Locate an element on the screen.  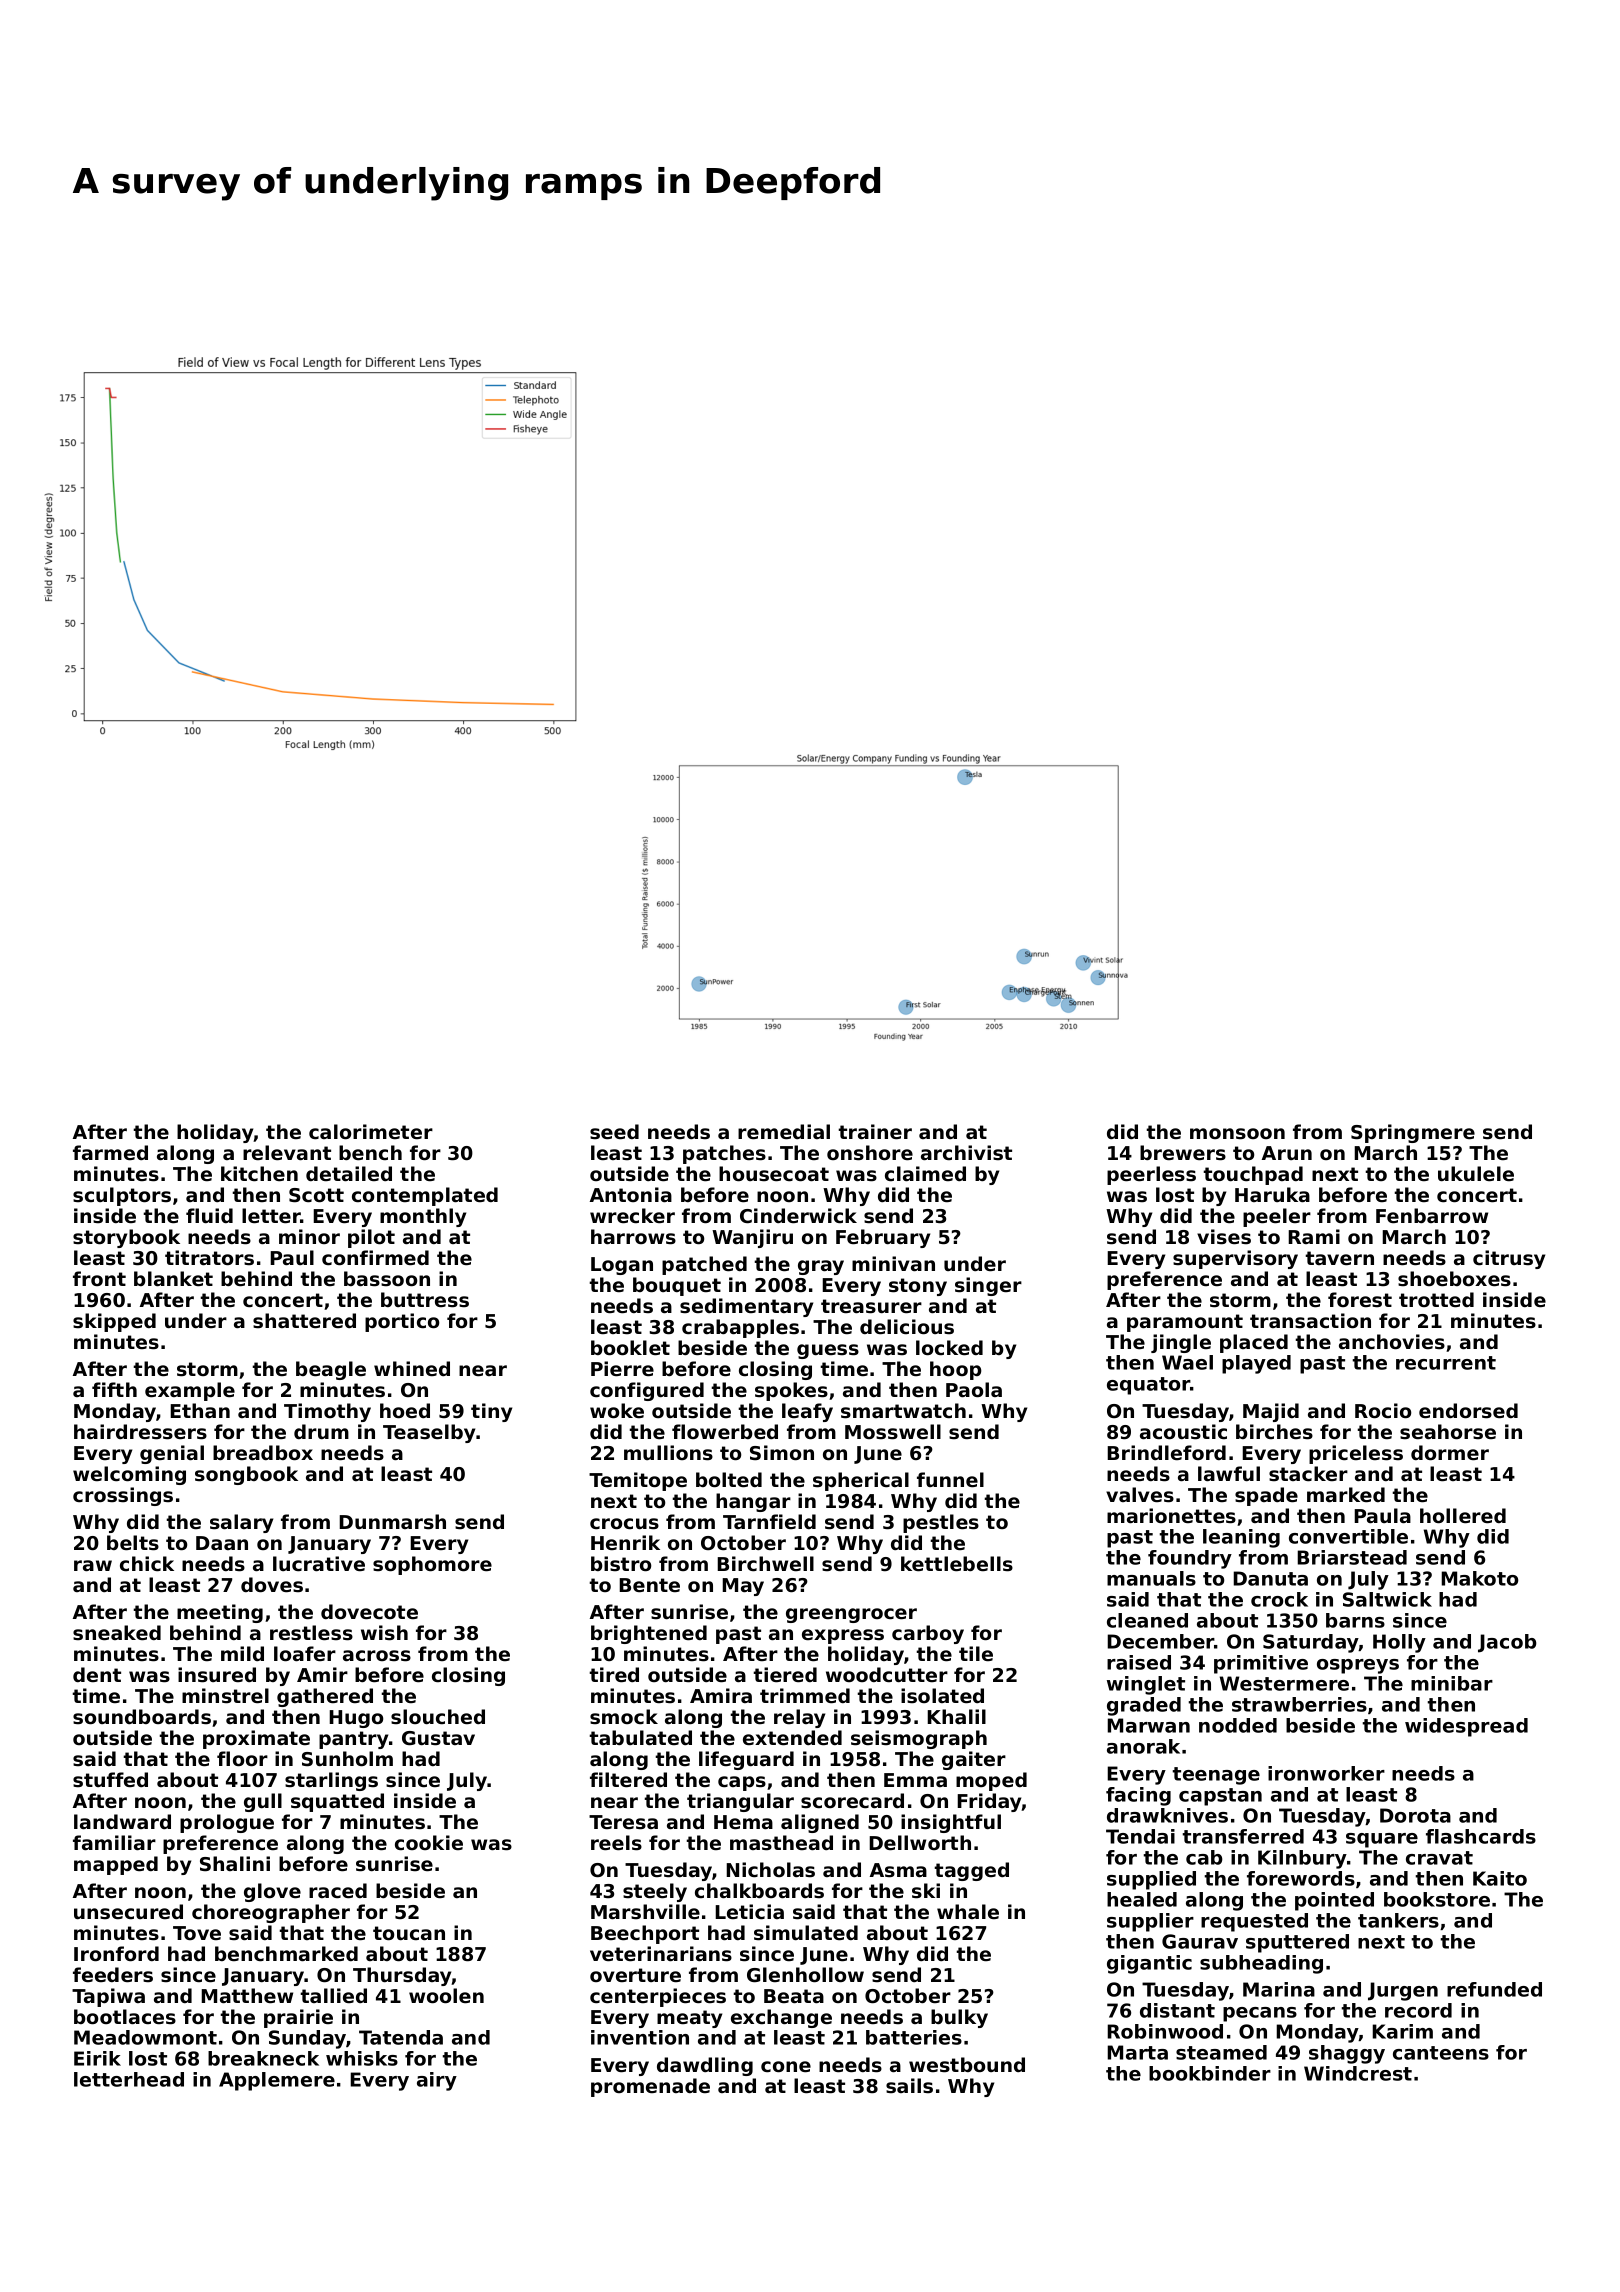
Teresa is located at coordinates (623, 1822).
